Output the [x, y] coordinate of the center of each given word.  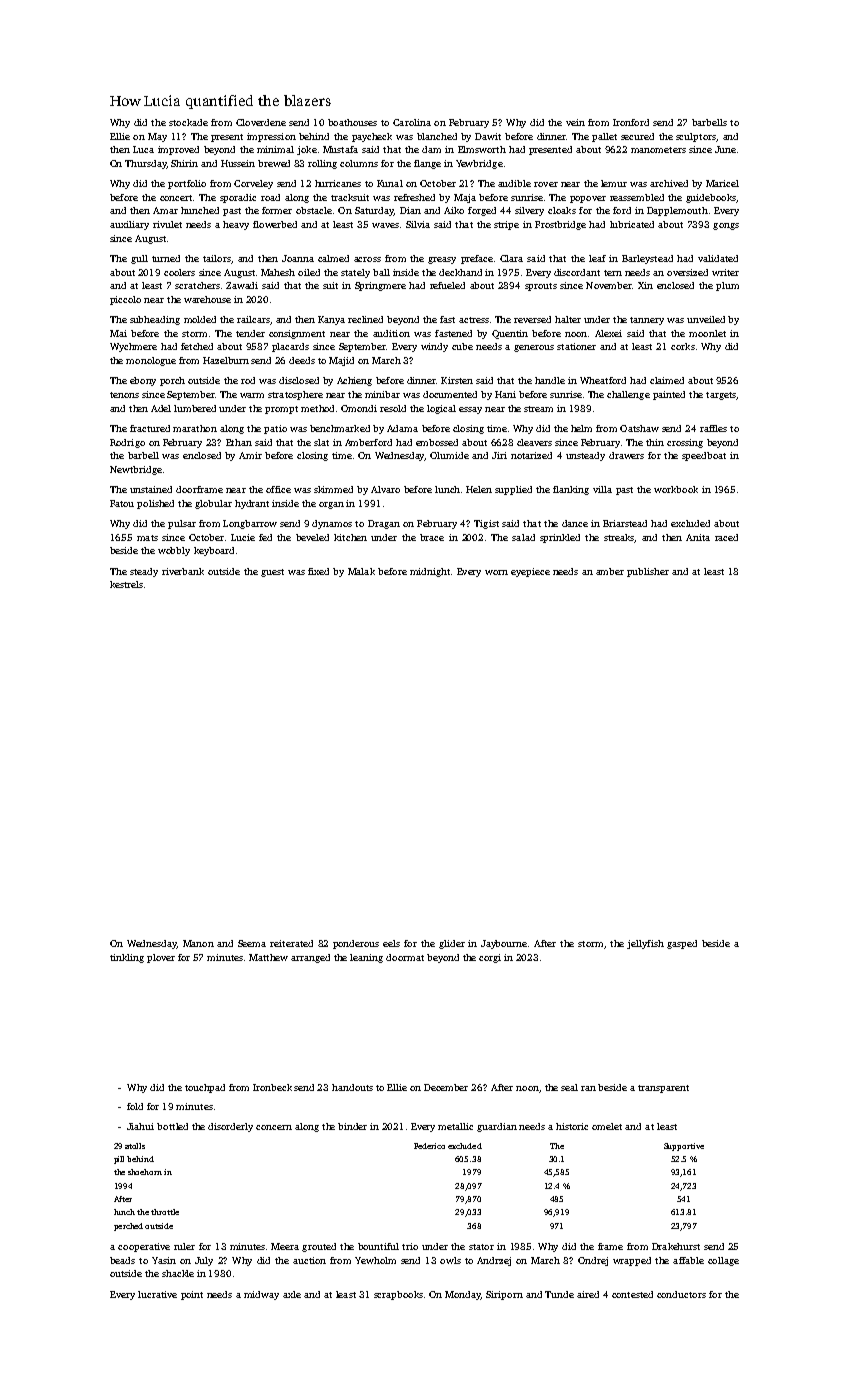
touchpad [205, 1088]
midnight [430, 572]
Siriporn [504, 1295]
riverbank [183, 571]
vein [575, 122]
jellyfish [645, 944]
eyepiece [530, 572]
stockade [188, 122]
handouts [352, 1087]
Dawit [488, 136]
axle [292, 1294]
